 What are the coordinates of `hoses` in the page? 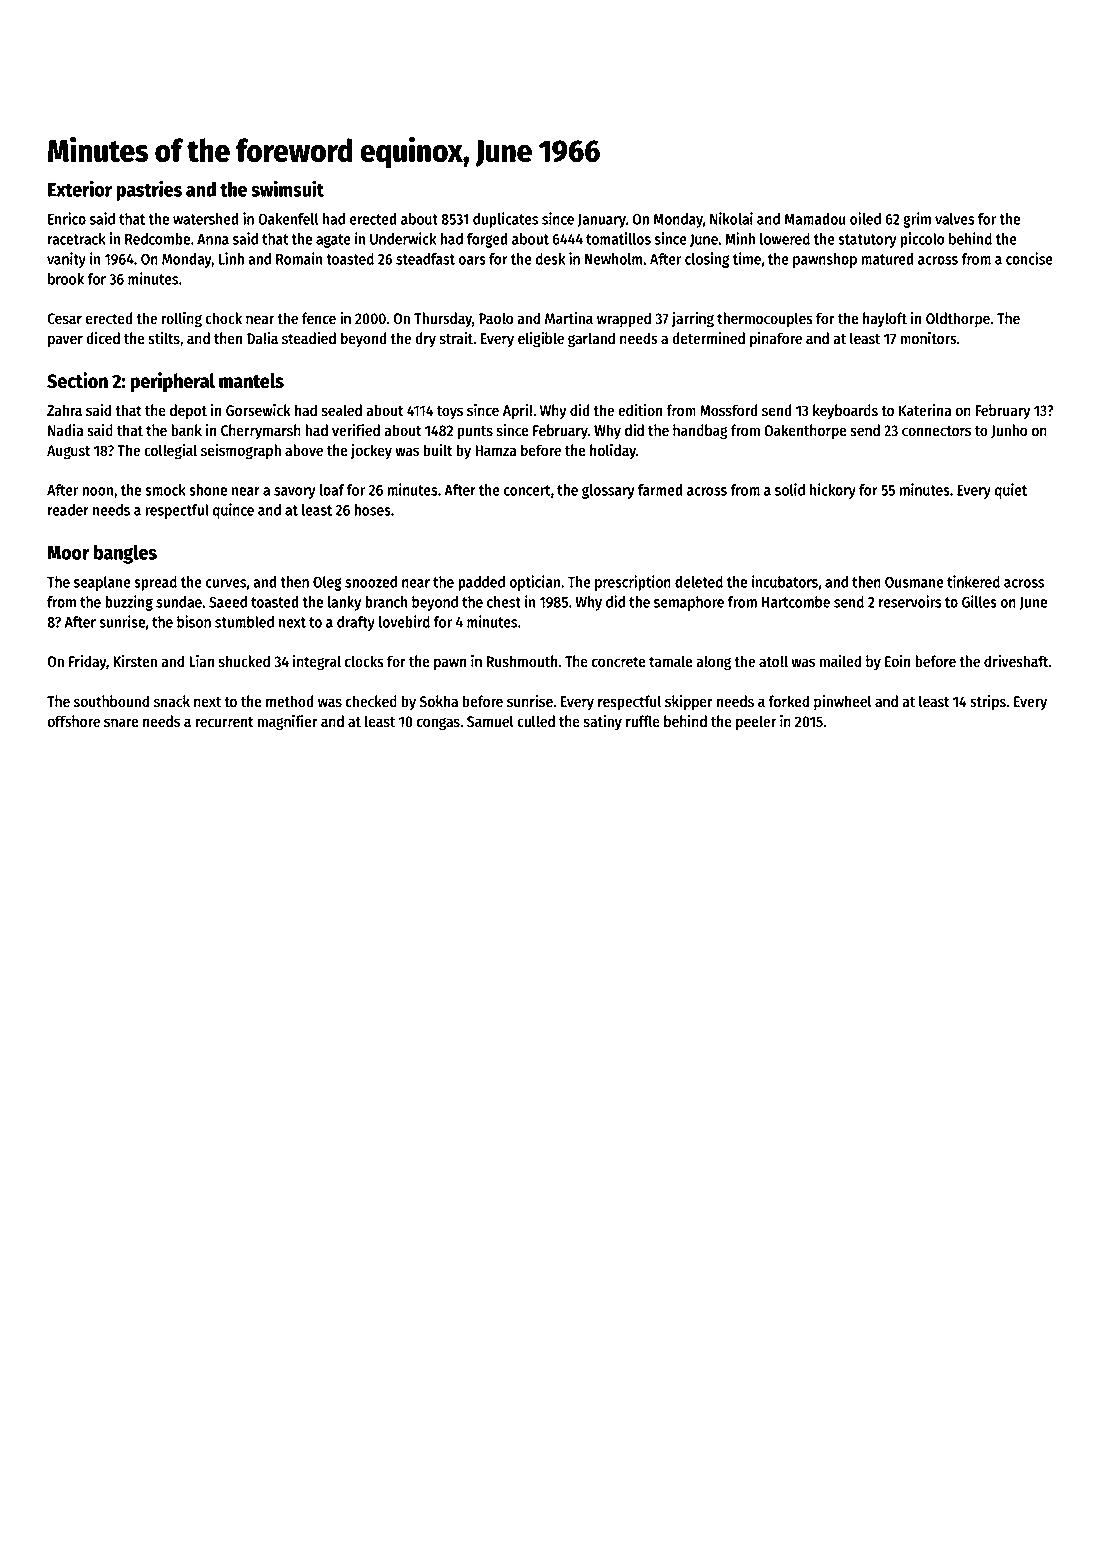 It's located at (372, 510).
